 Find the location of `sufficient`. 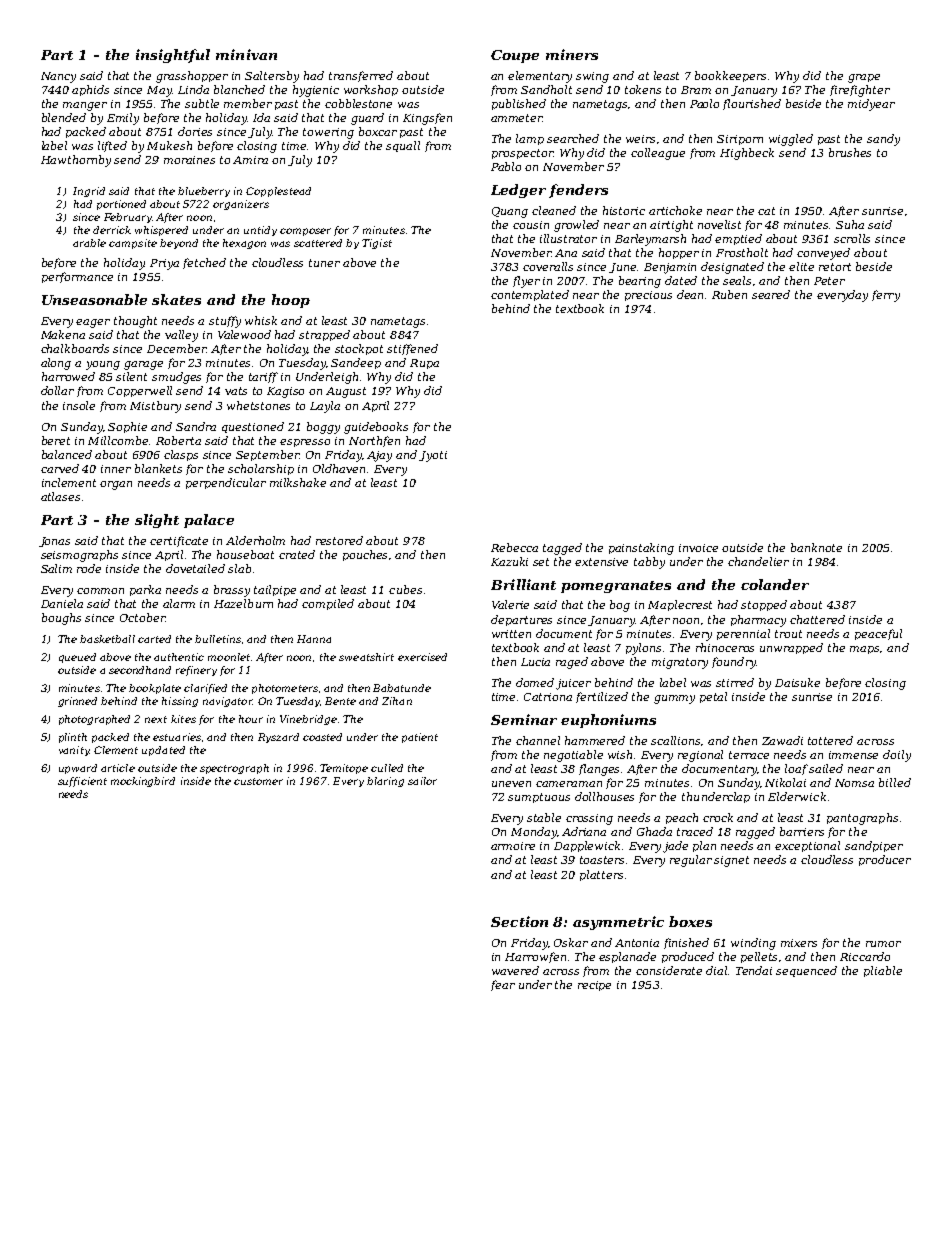

sufficient is located at coordinates (82, 782).
